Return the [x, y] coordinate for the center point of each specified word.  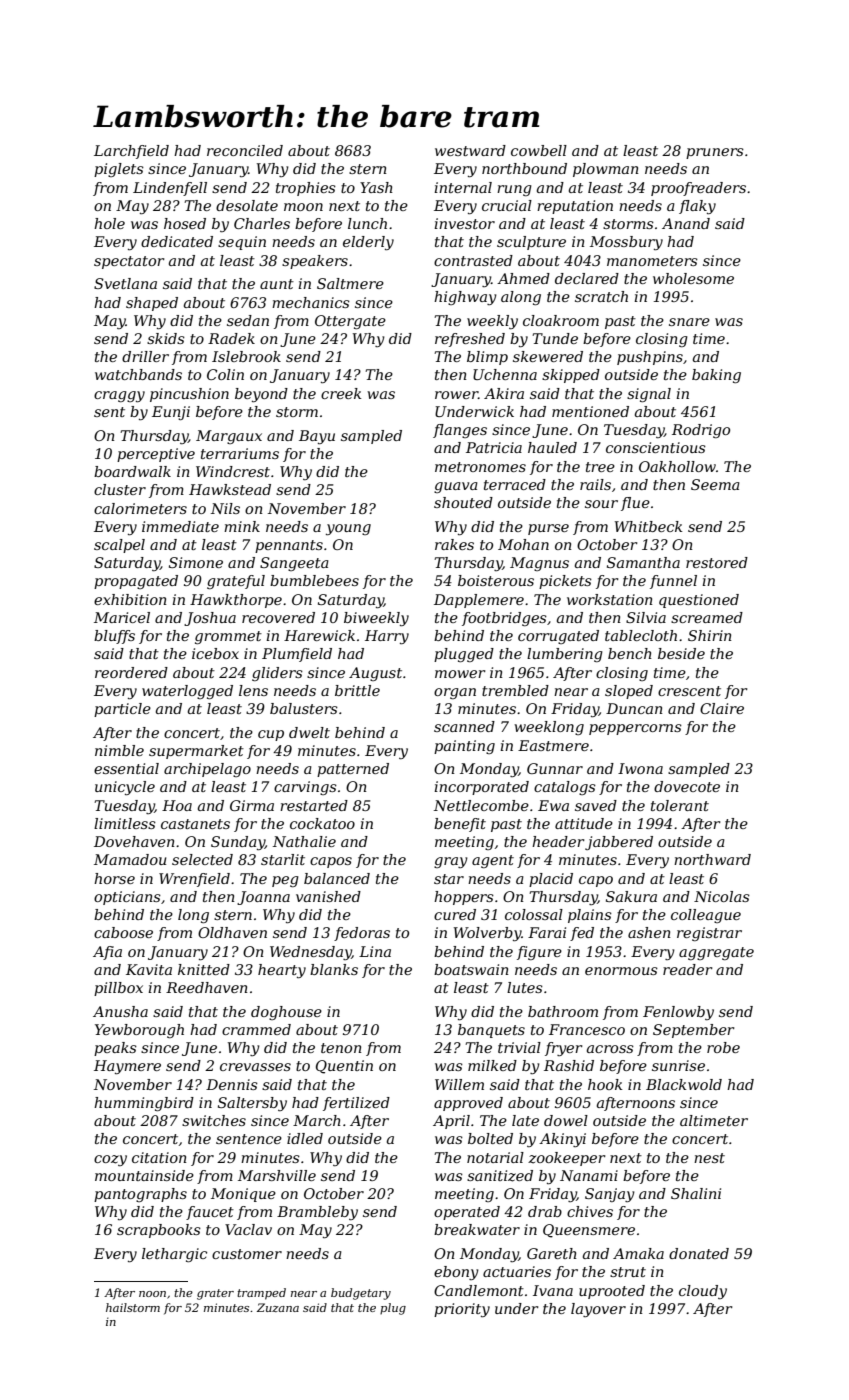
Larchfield [131, 152]
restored [717, 562]
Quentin [344, 1067]
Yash [376, 187]
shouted [463, 502]
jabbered [619, 843]
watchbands [138, 374]
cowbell [539, 150]
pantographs [140, 1195]
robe [723, 1047]
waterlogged [187, 692]
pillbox [118, 989]
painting [464, 747]
